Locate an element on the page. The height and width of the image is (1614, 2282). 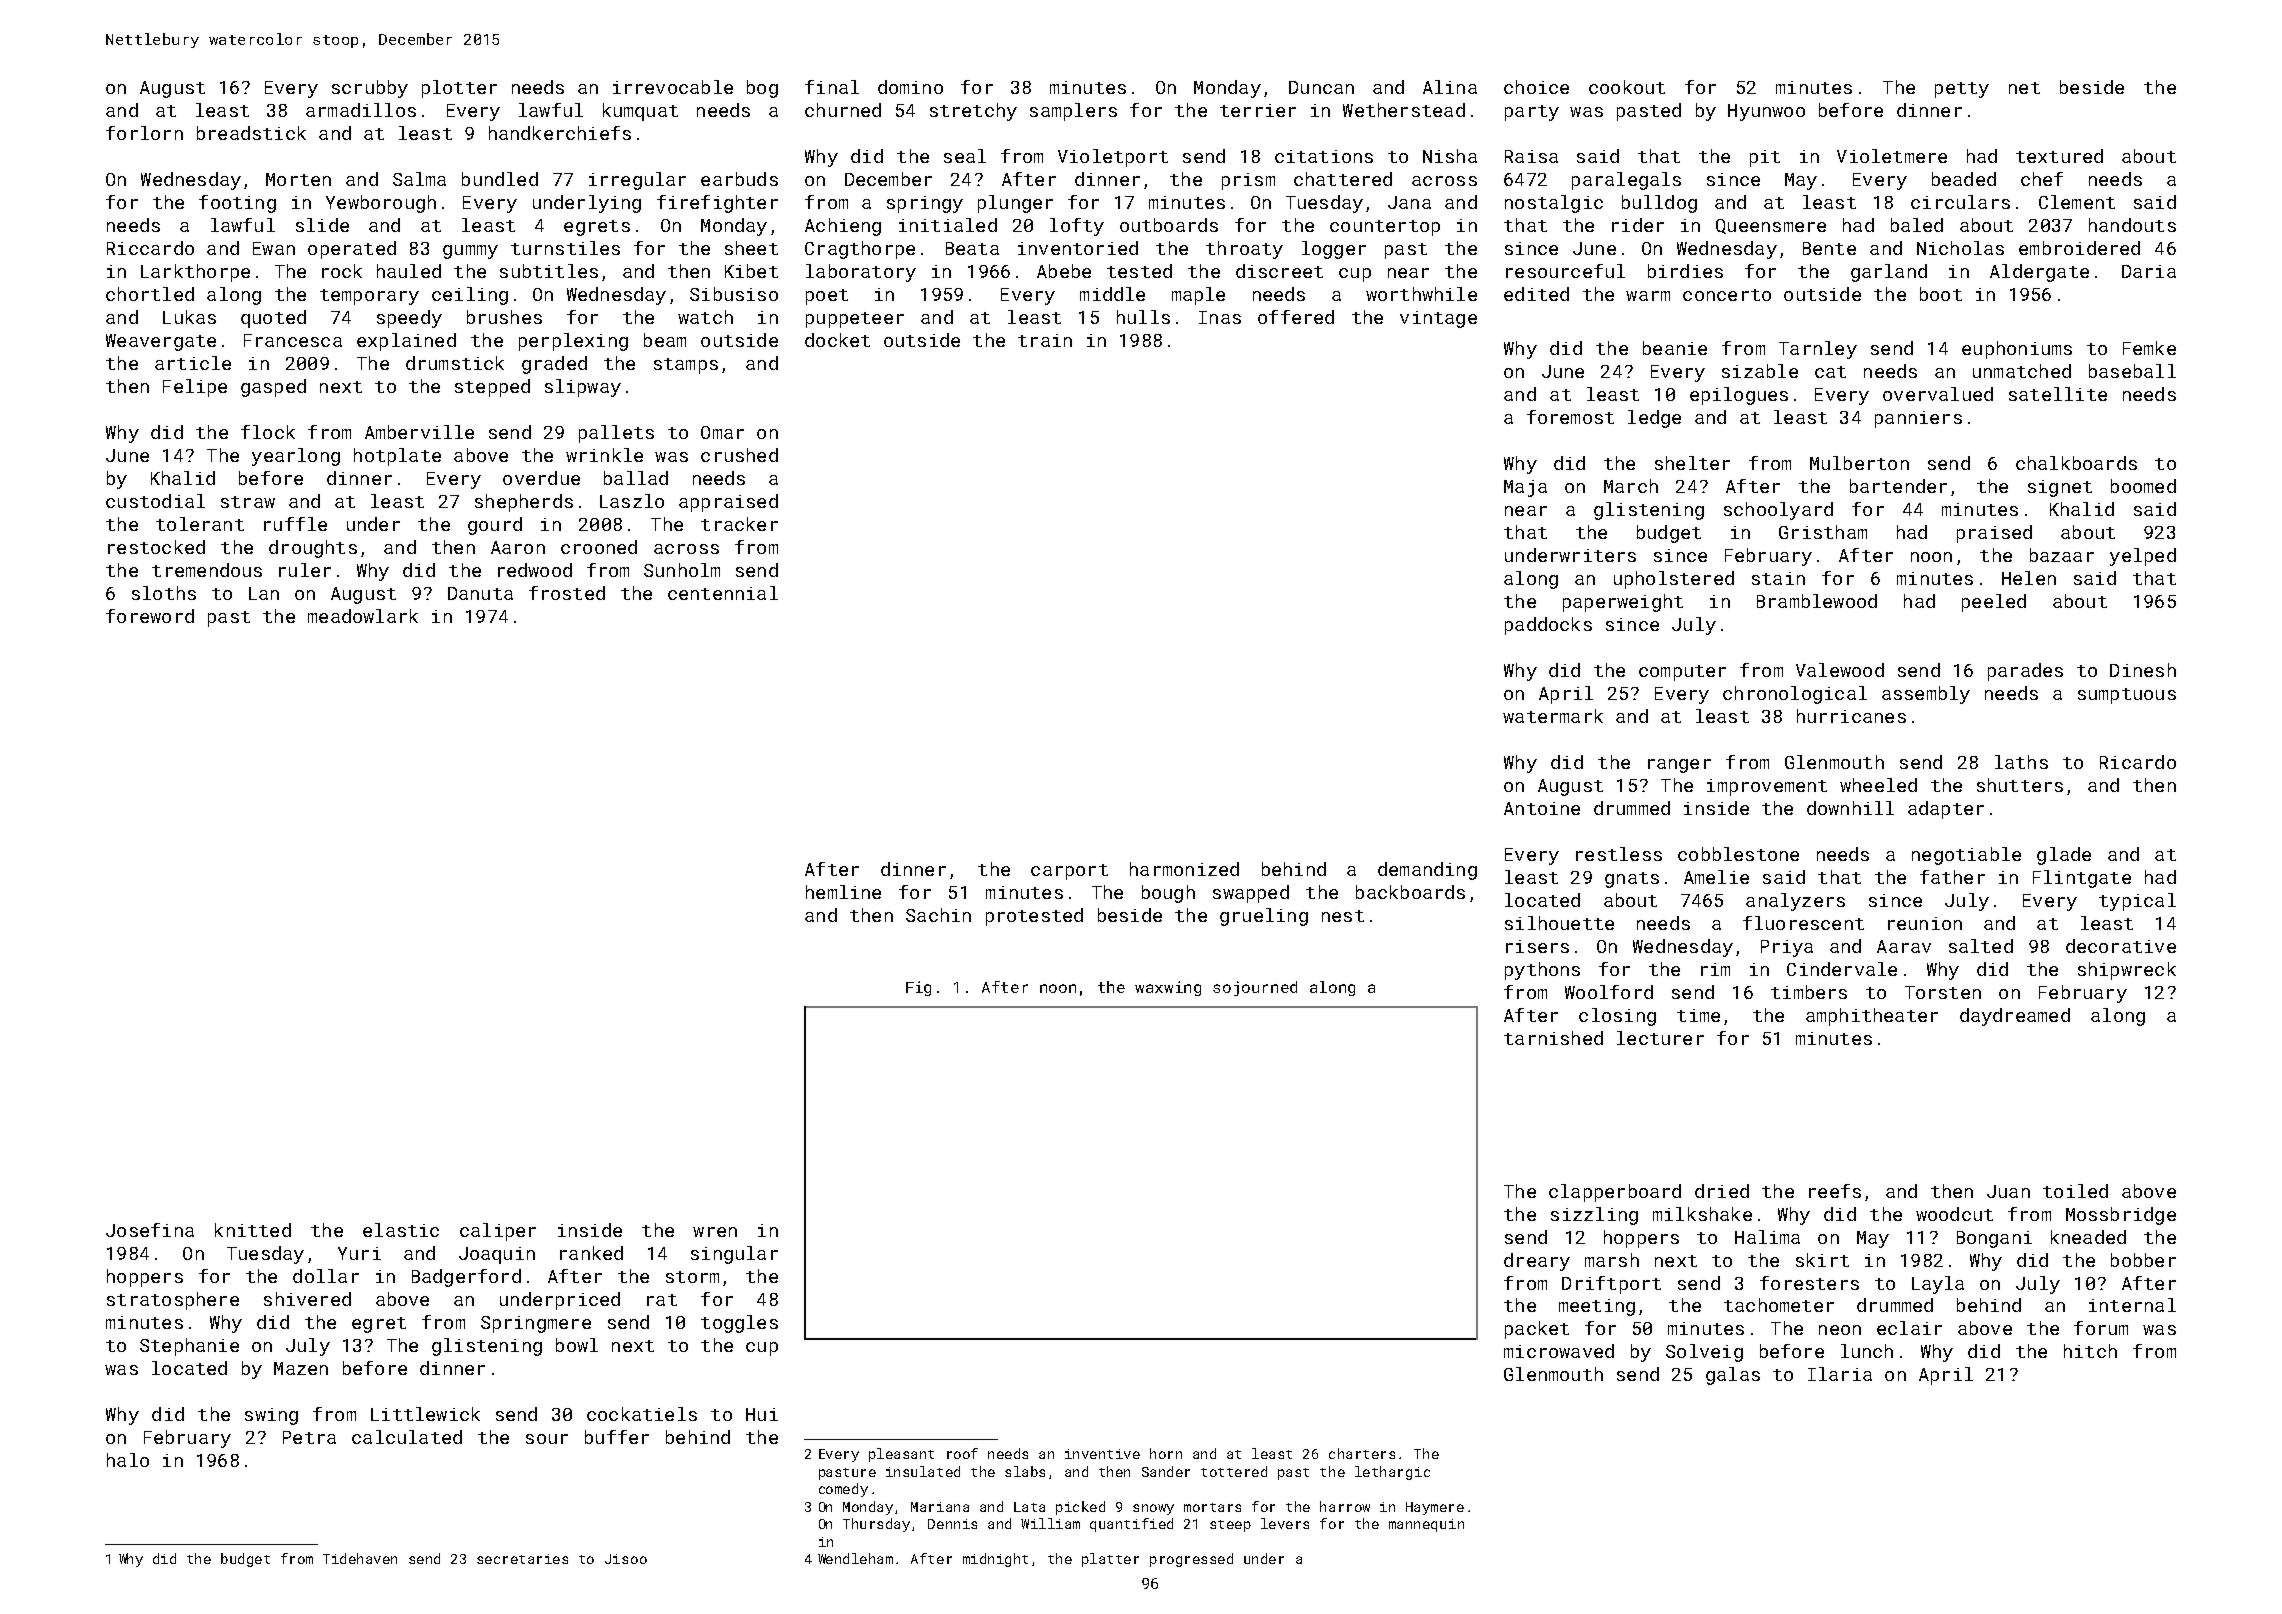
handouts is located at coordinates (2132, 225).
